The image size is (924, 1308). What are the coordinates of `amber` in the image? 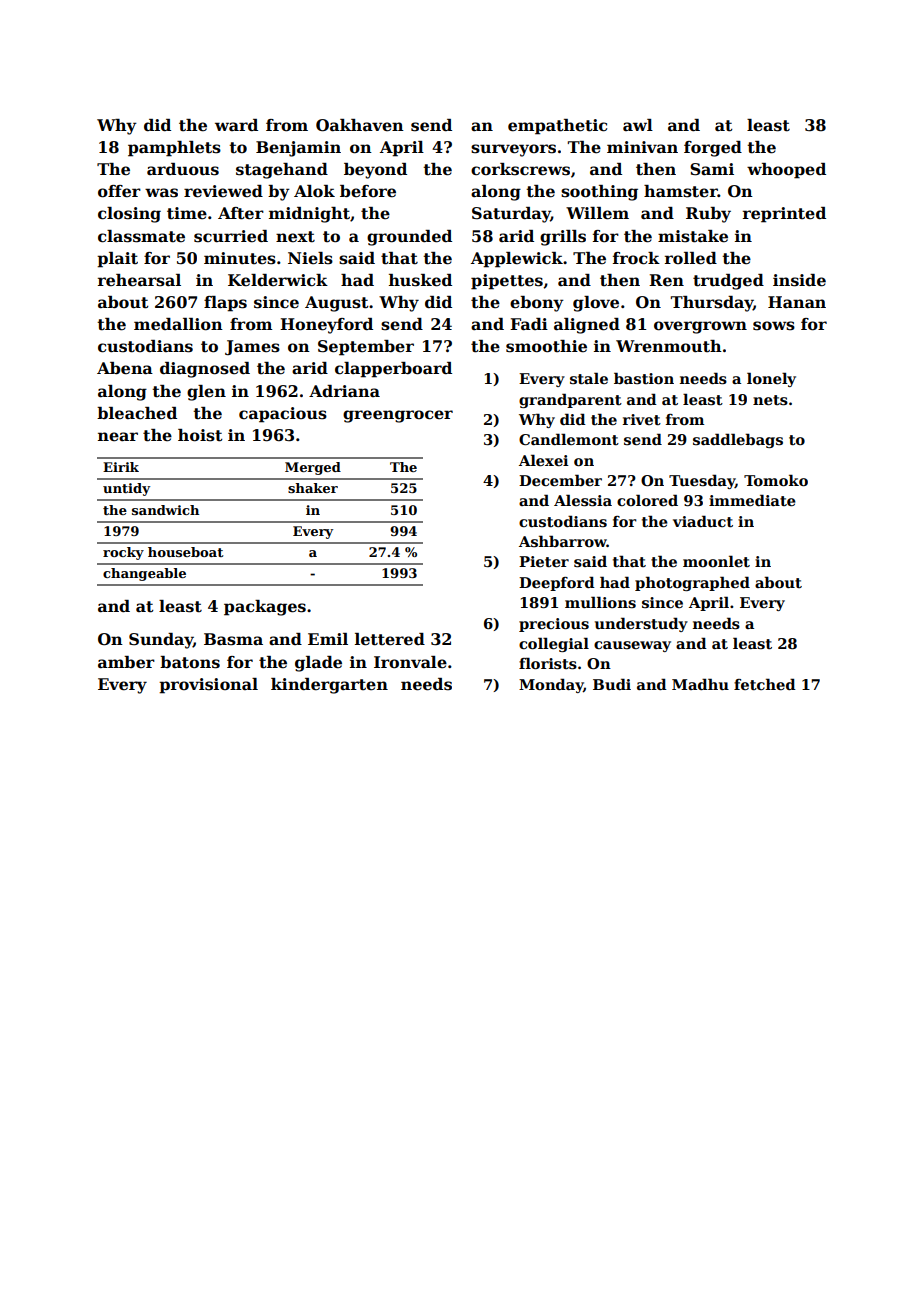 It's located at (126, 662).
